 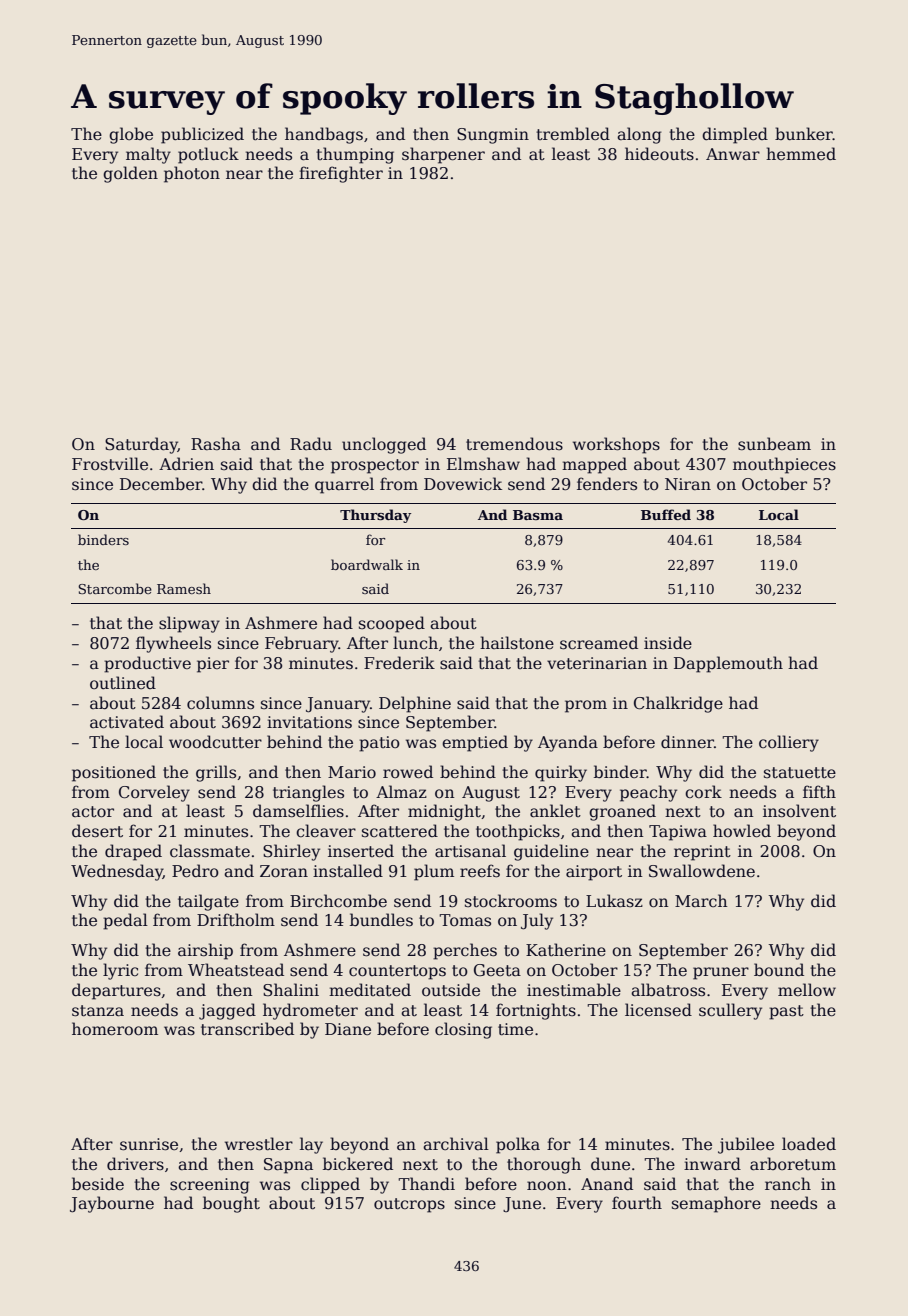 I want to click on polka, so click(x=518, y=1145).
